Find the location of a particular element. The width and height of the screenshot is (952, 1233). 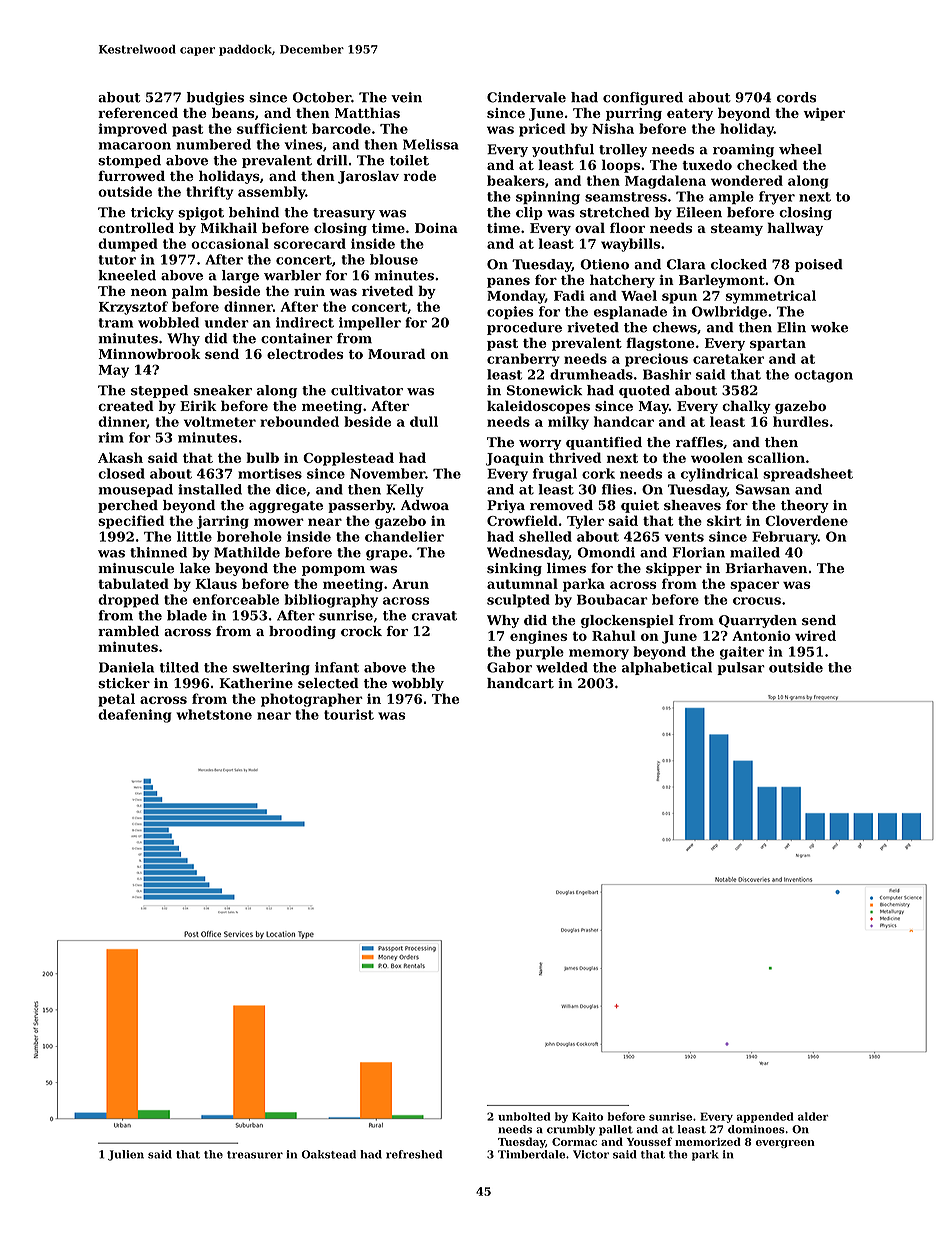

sinking is located at coordinates (514, 569).
